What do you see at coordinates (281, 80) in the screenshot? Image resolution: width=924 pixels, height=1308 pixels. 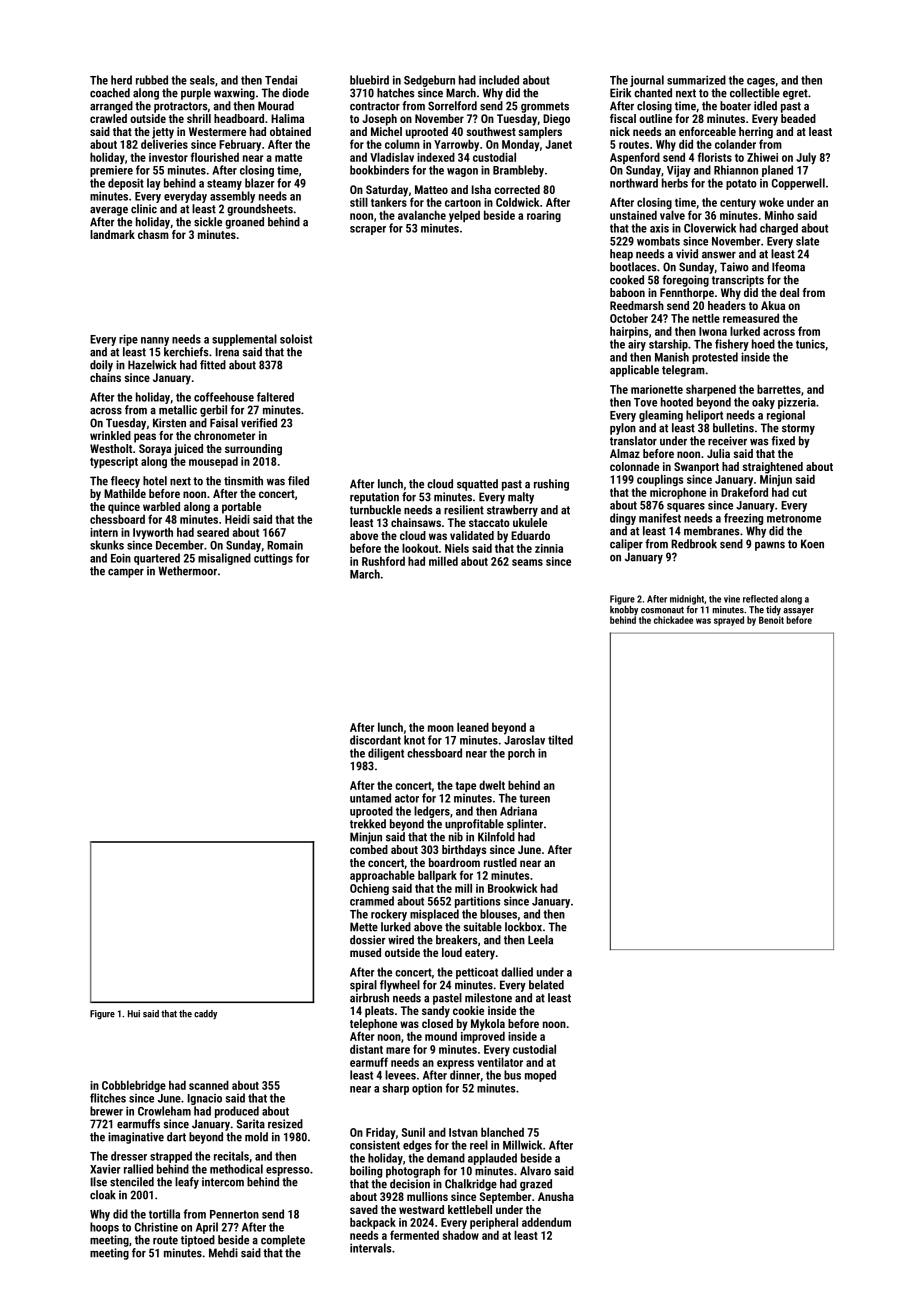 I see `Tendai` at bounding box center [281, 80].
